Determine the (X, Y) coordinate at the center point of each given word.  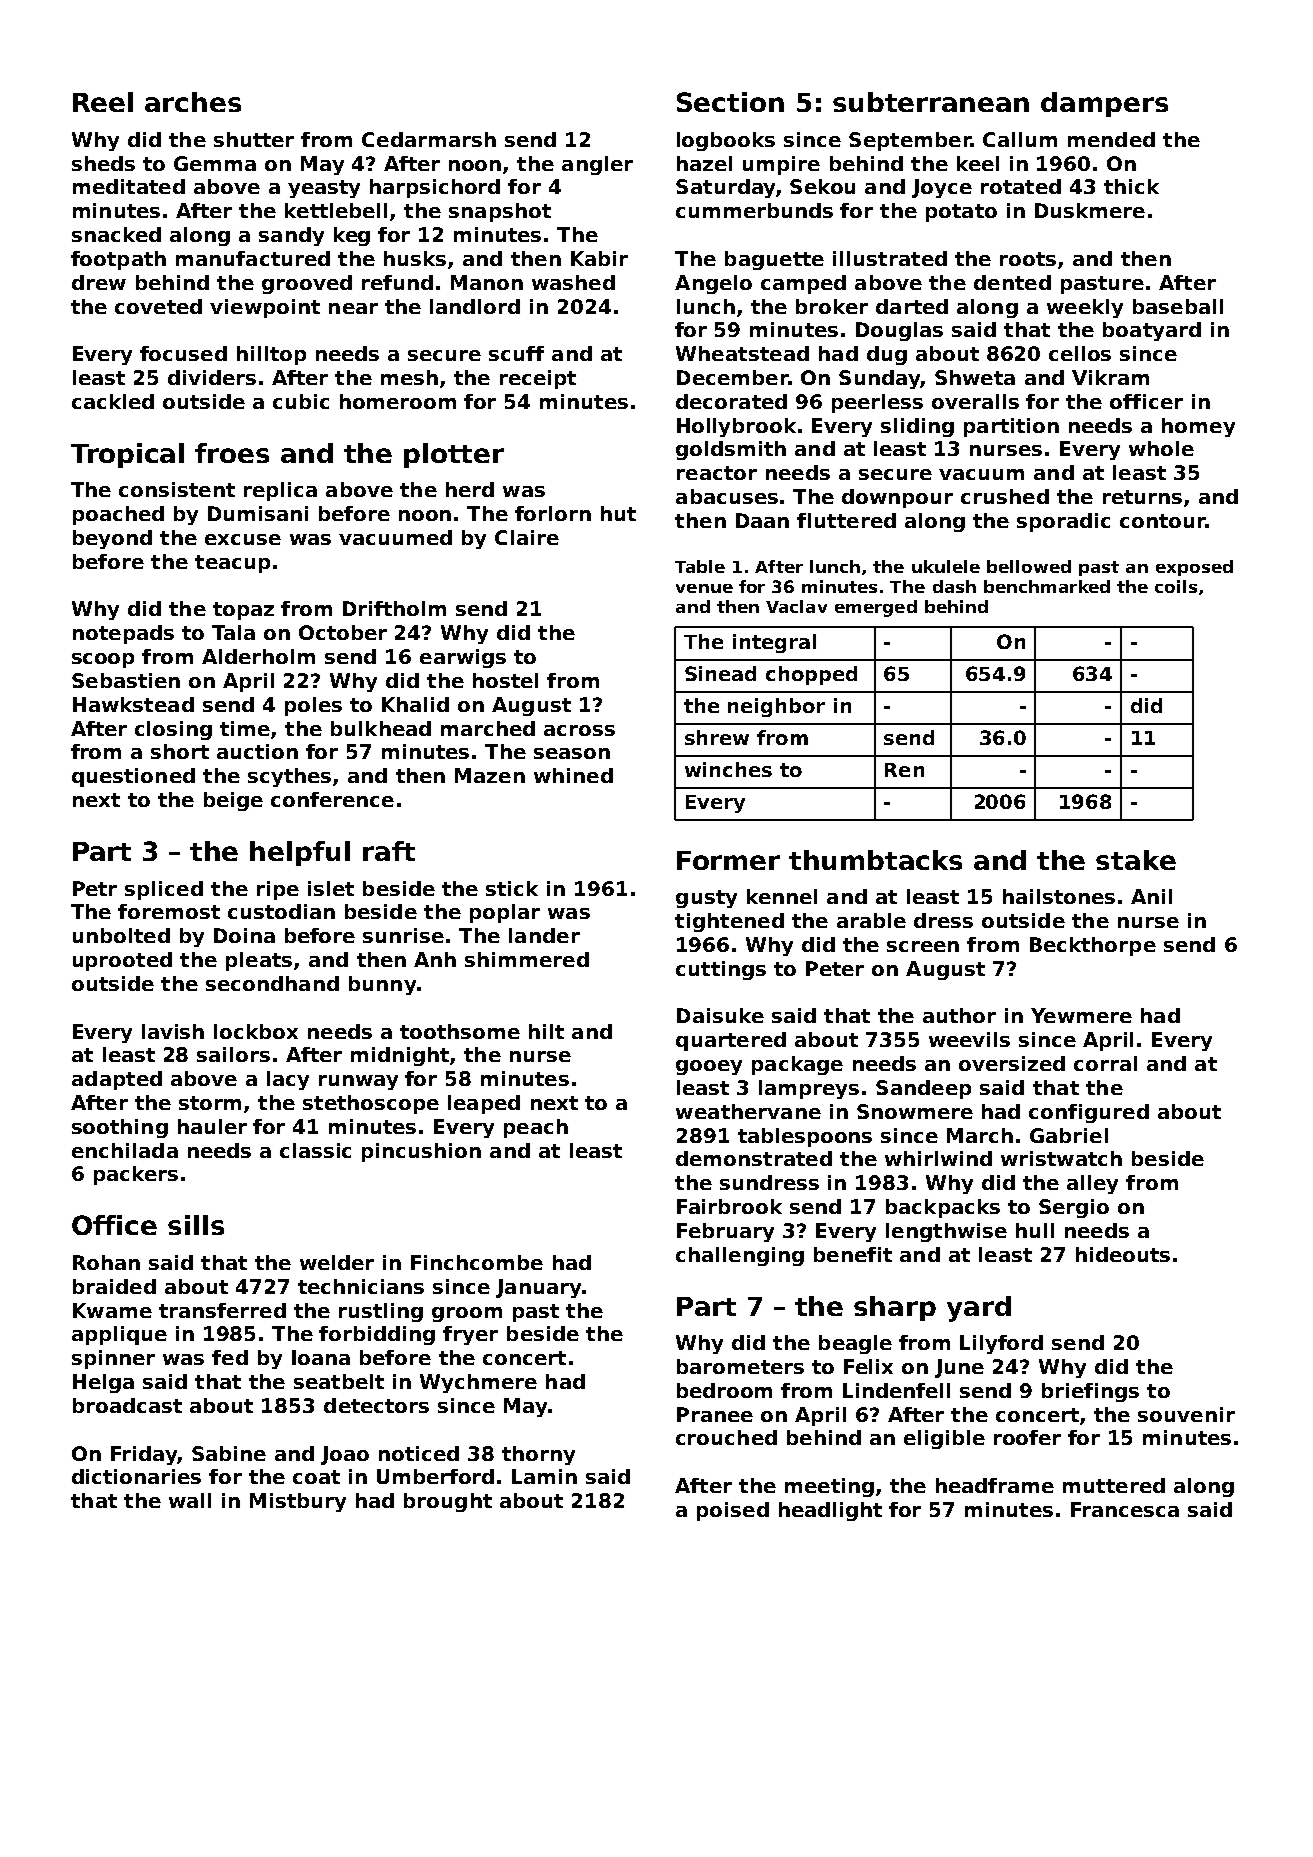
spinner (113, 1359)
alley (1092, 1184)
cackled (113, 401)
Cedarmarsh (429, 139)
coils (1176, 586)
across (579, 730)
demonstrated (754, 1158)
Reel (103, 102)
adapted (117, 1080)
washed (573, 282)
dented (1012, 282)
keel (978, 163)
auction (257, 751)
